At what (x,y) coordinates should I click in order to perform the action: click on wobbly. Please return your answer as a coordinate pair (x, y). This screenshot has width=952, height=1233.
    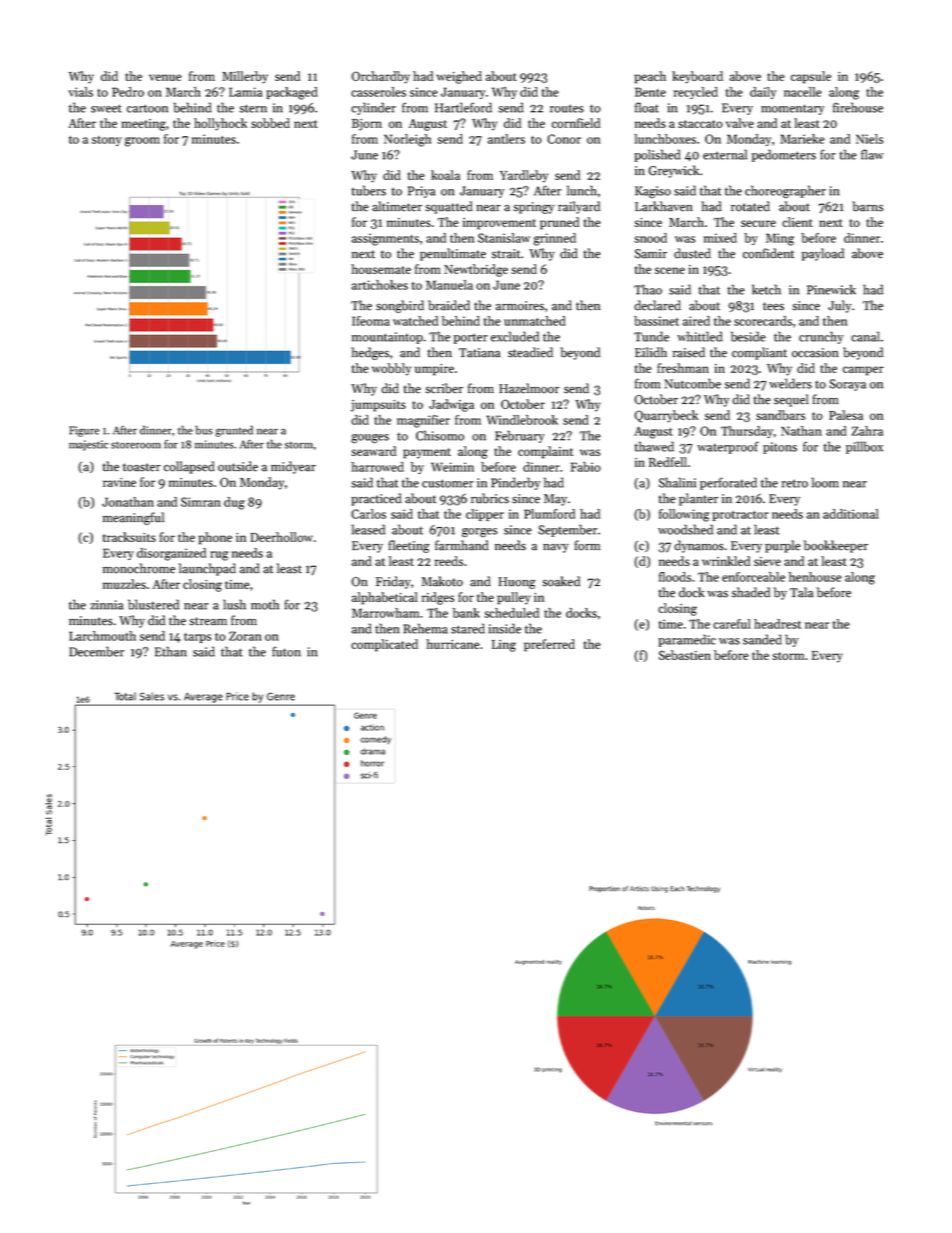
    Looking at the image, I should click on (391, 369).
